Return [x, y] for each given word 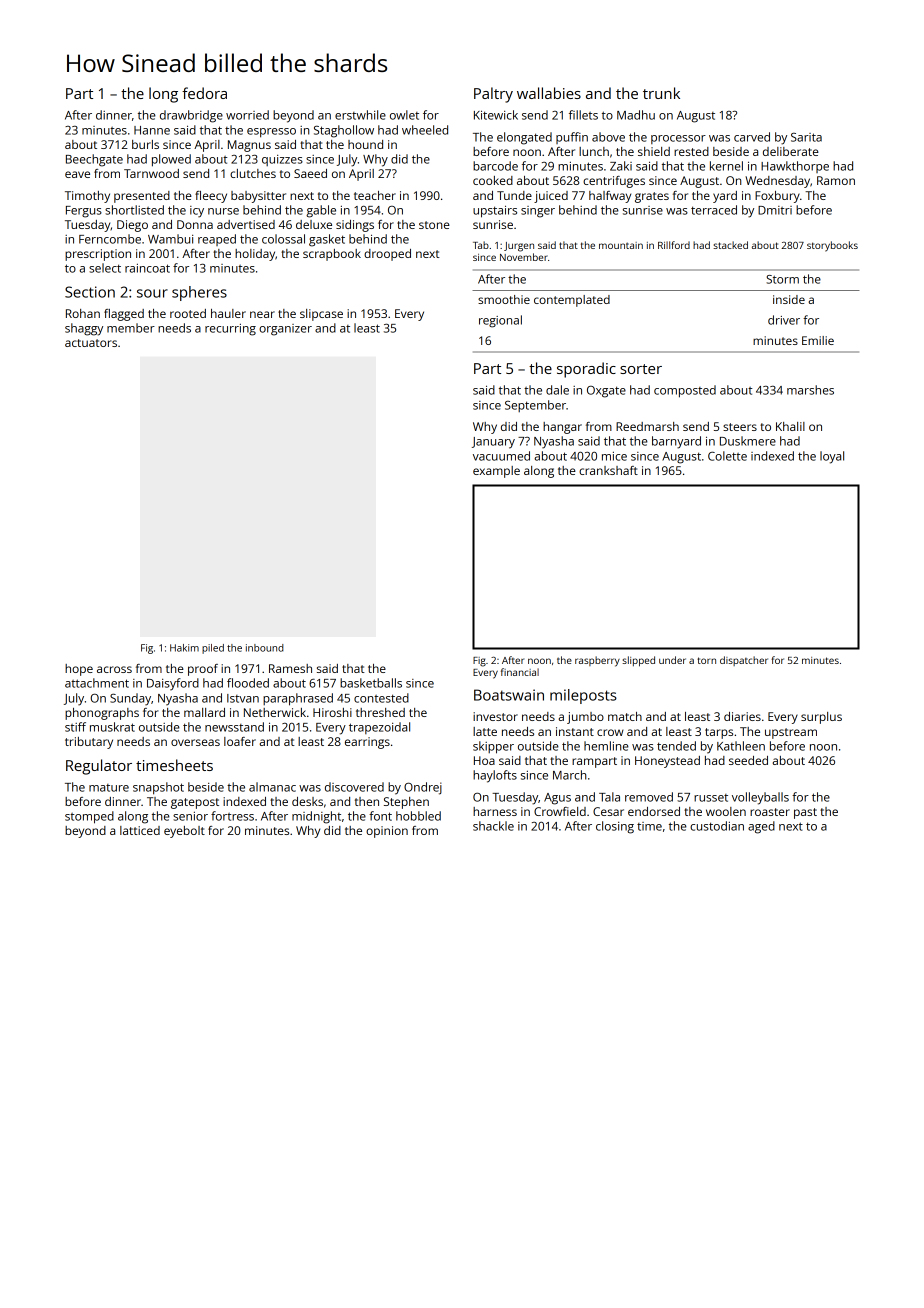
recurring [230, 330]
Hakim [184, 648]
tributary [89, 743]
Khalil [790, 426]
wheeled [425, 130]
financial [520, 672]
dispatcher [744, 661]
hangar [562, 428]
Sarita [806, 137]
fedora [204, 93]
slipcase [321, 315]
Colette [727, 456]
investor [495, 716]
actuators [91, 343]
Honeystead [667, 762]
